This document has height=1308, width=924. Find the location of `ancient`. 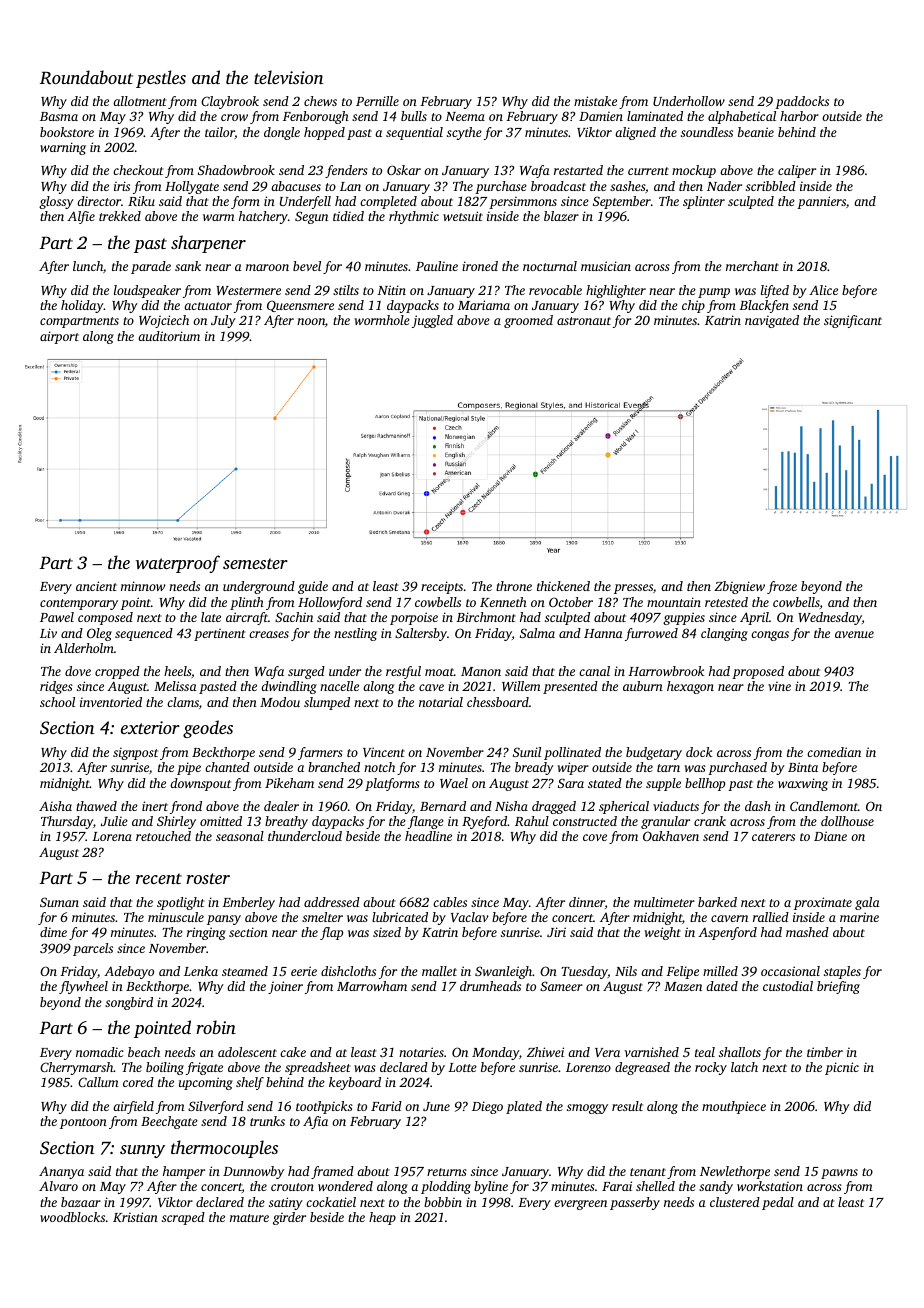

ancient is located at coordinates (96, 586).
